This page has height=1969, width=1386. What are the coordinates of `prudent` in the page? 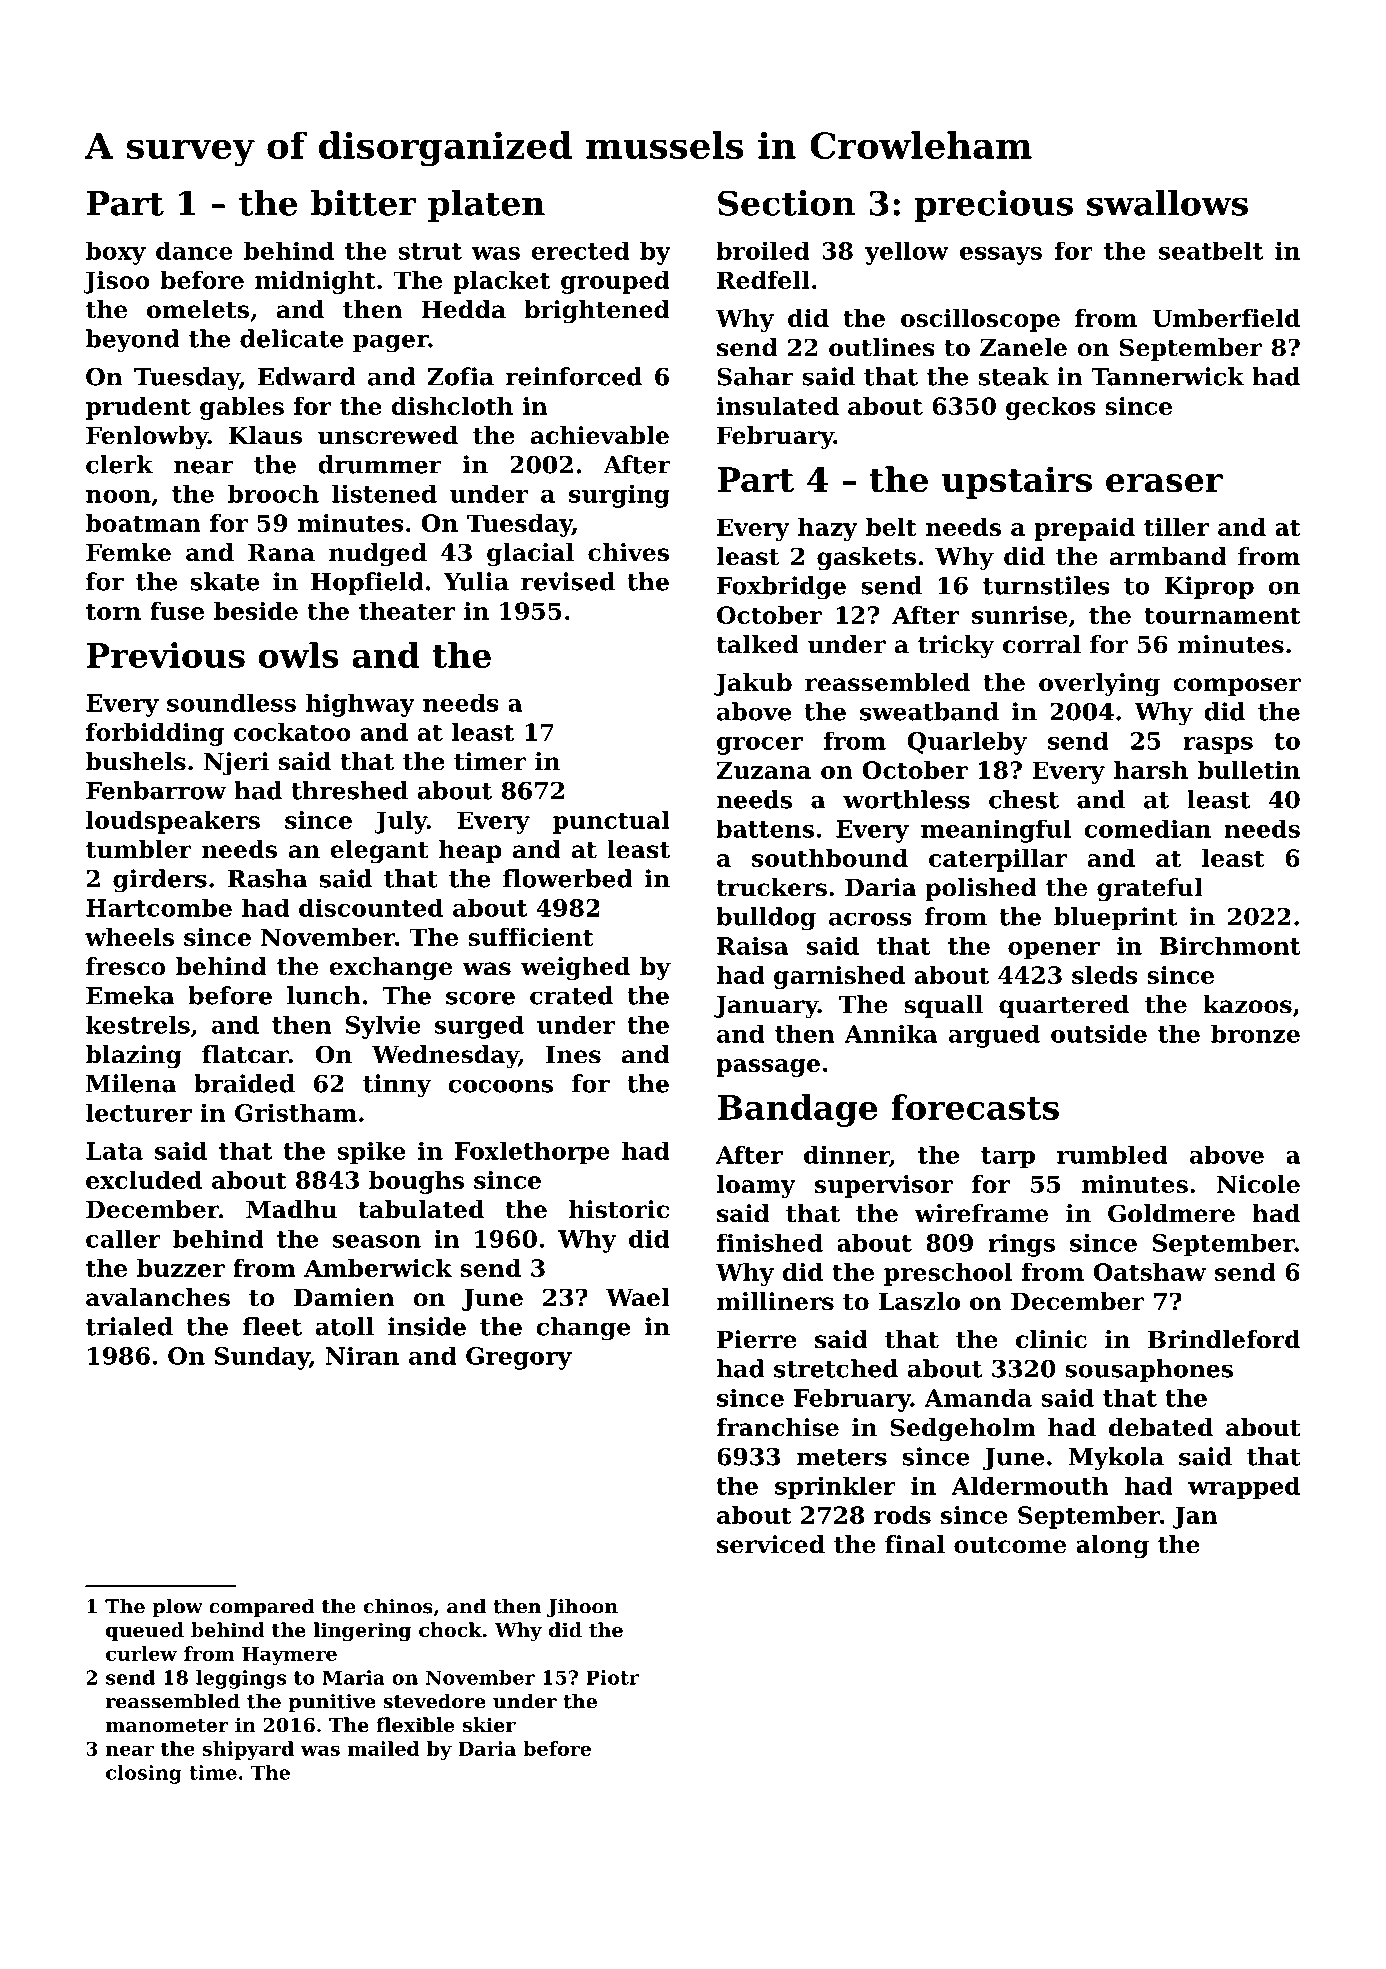 It's located at (138, 408).
